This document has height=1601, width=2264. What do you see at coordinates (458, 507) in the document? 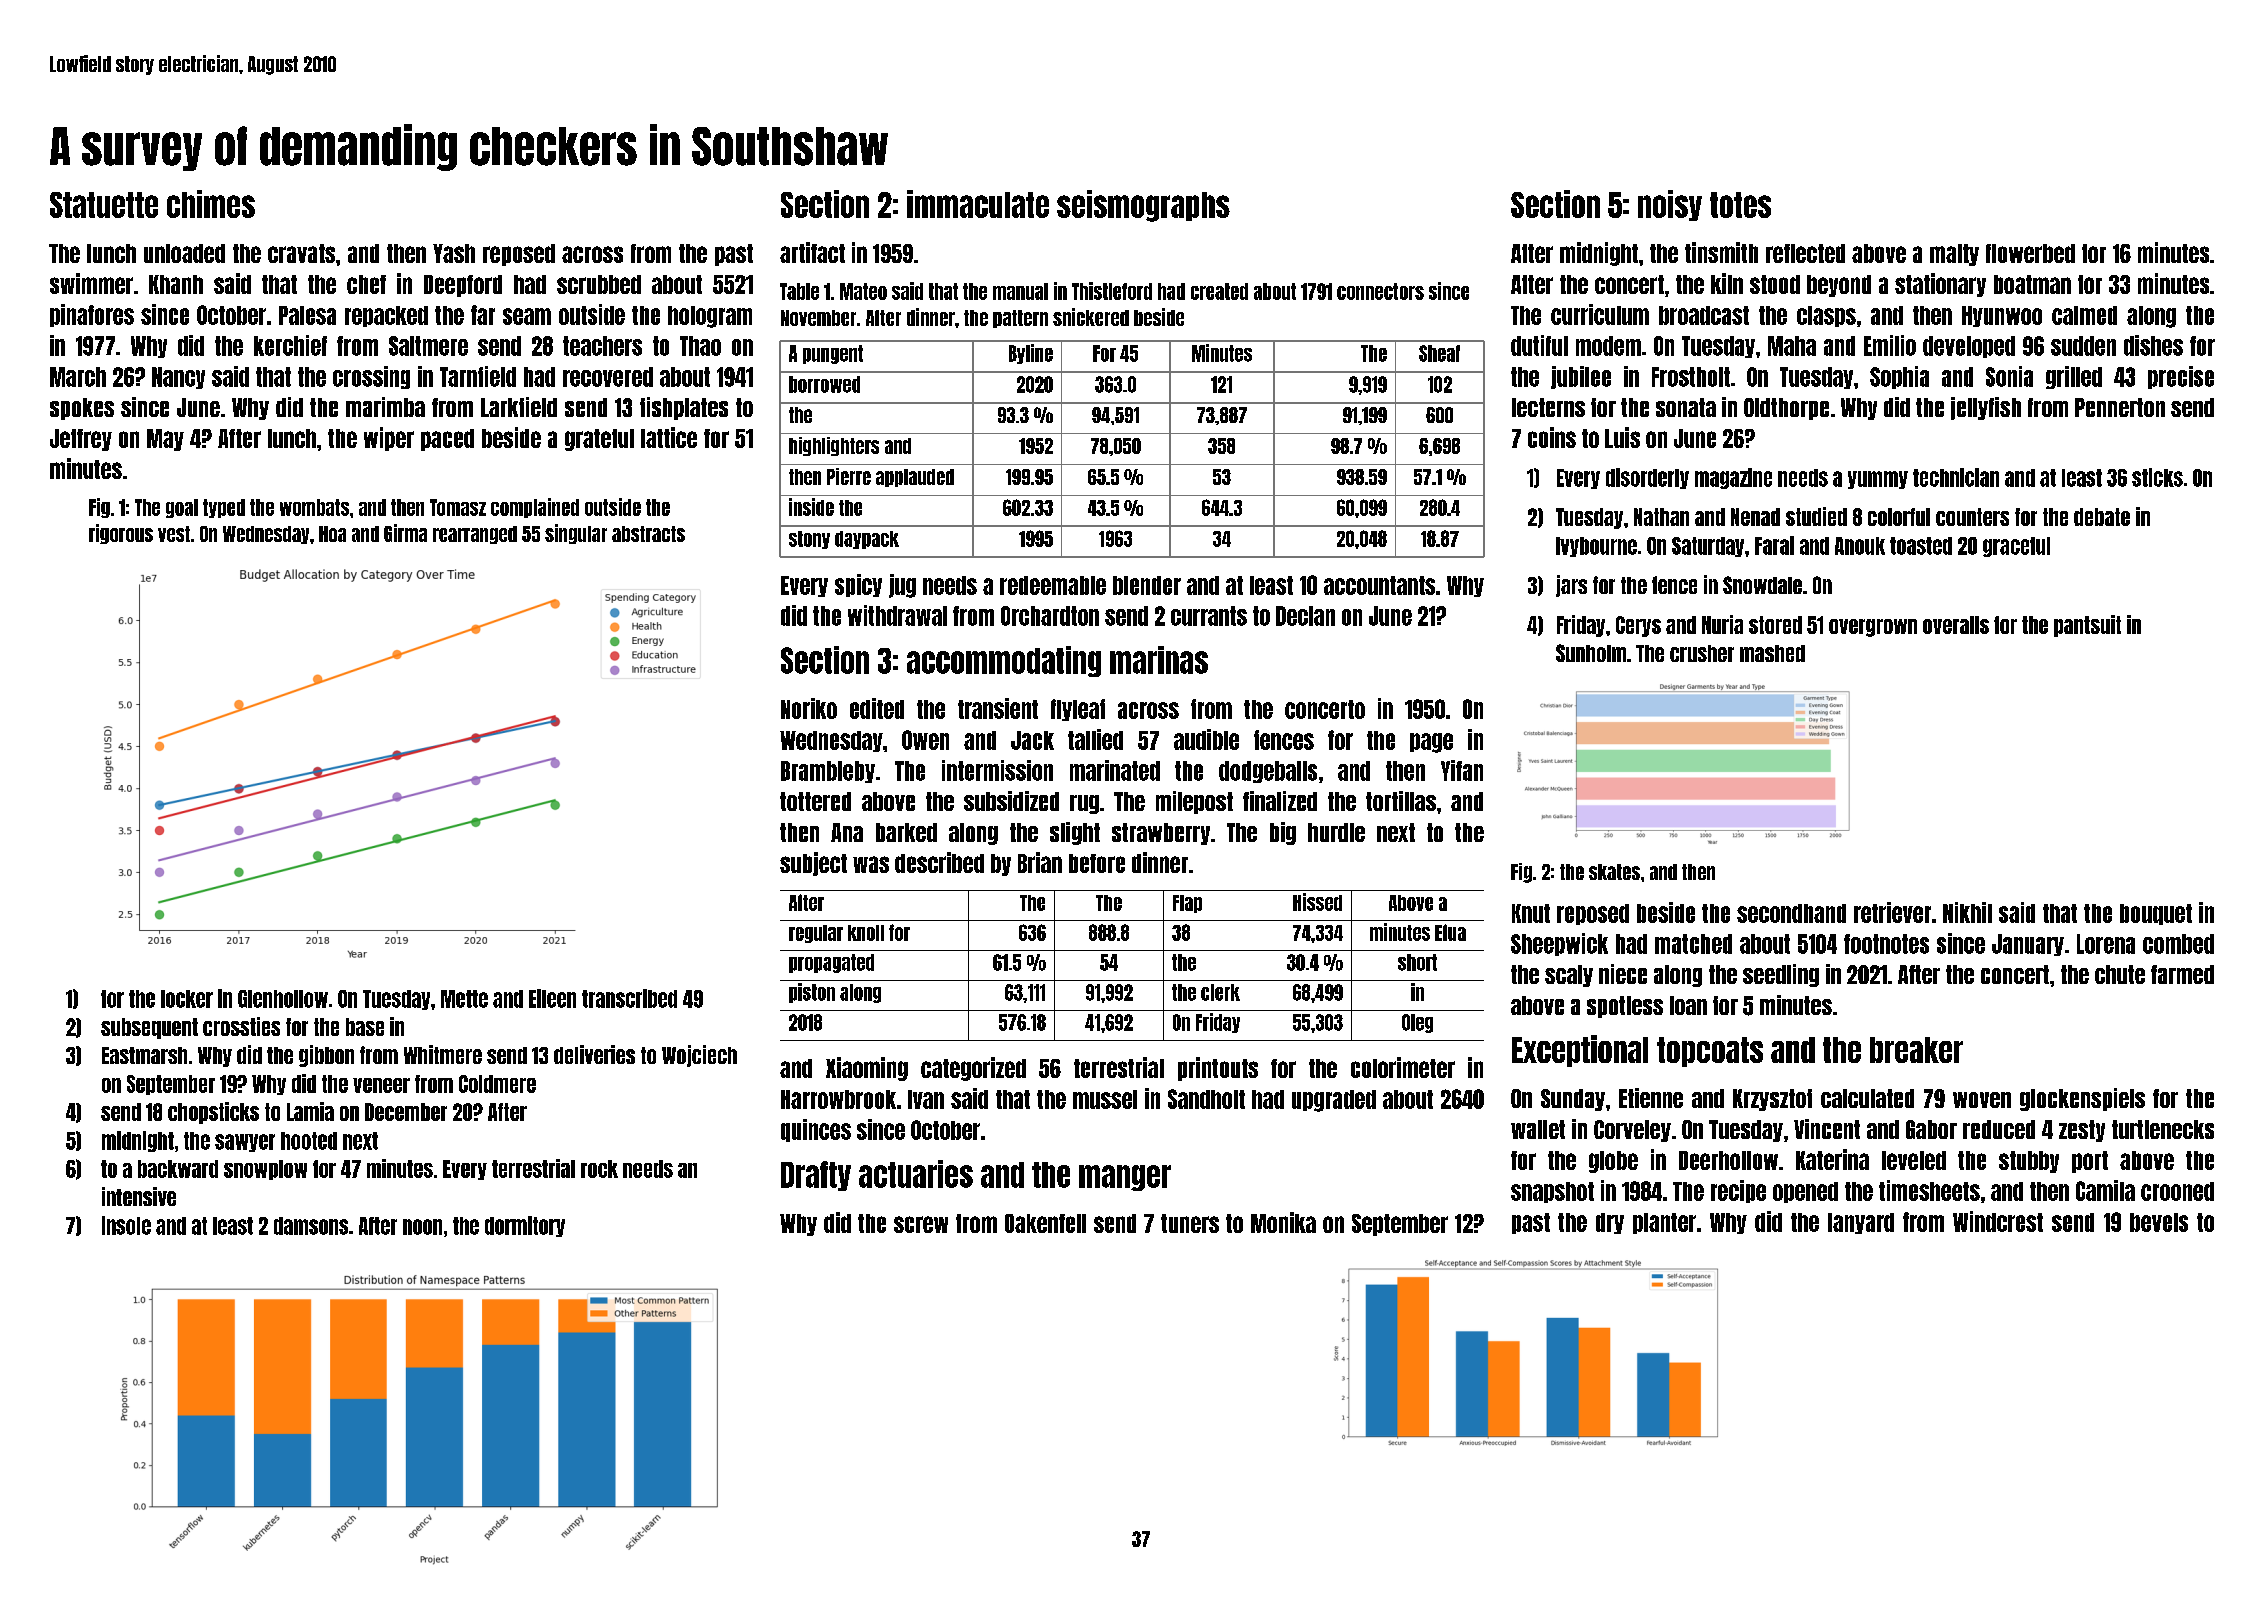
I see `Tomasz` at bounding box center [458, 507].
